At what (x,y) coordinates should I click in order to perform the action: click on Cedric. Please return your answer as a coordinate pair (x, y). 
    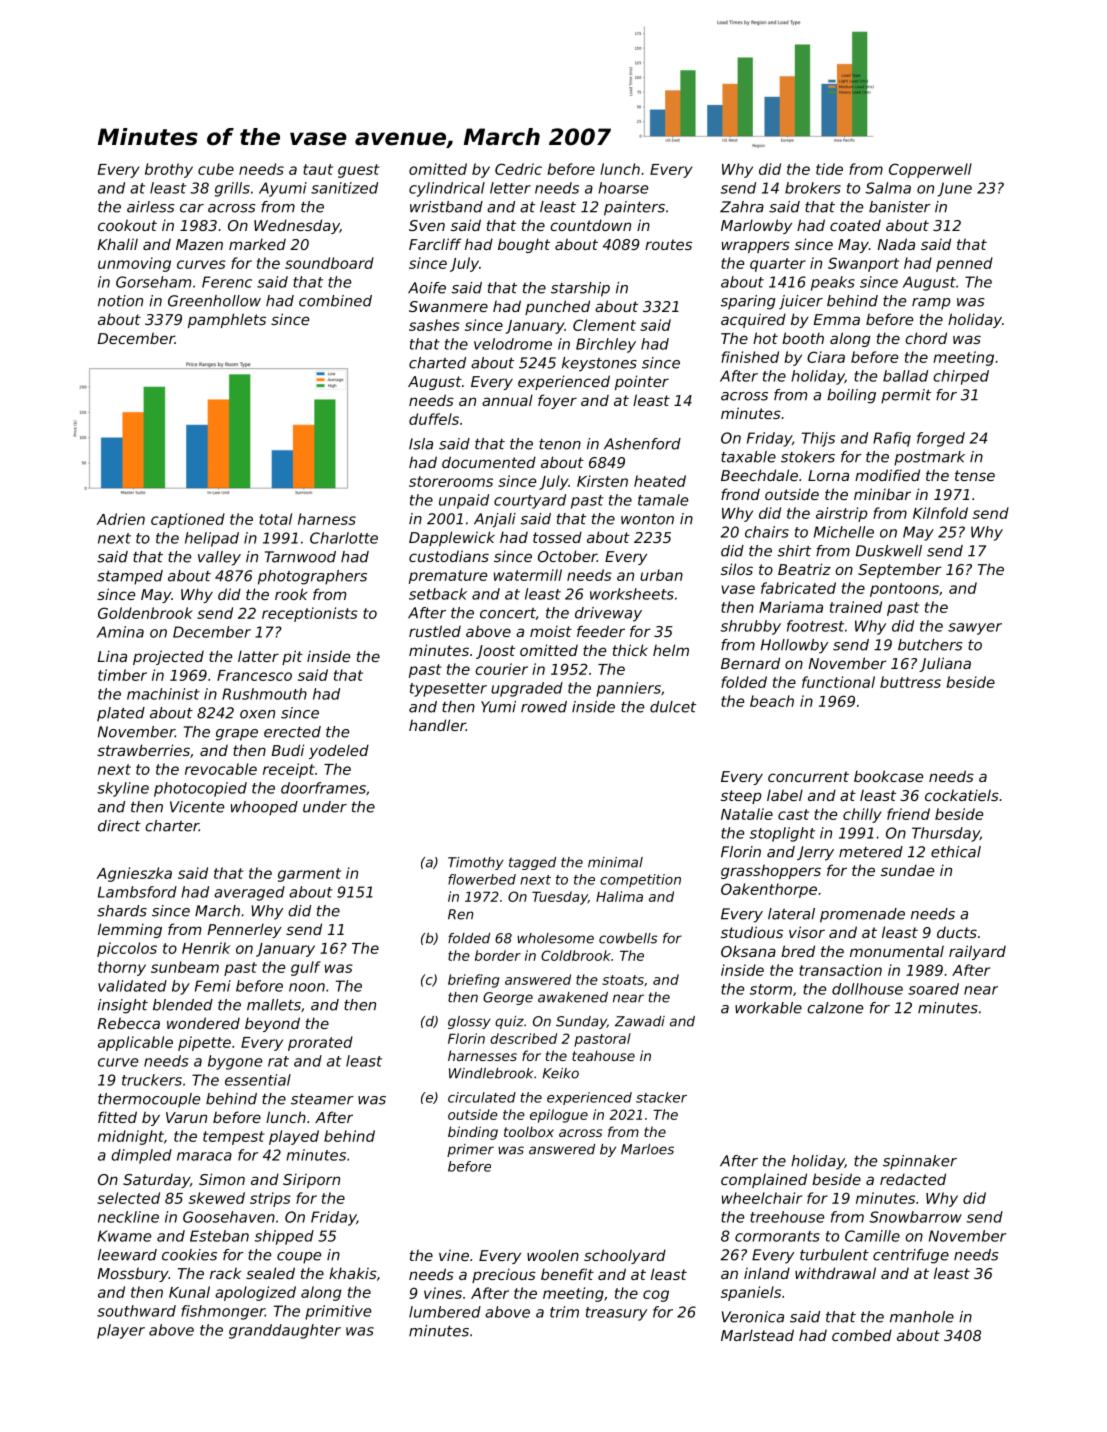
    Looking at the image, I should click on (518, 169).
